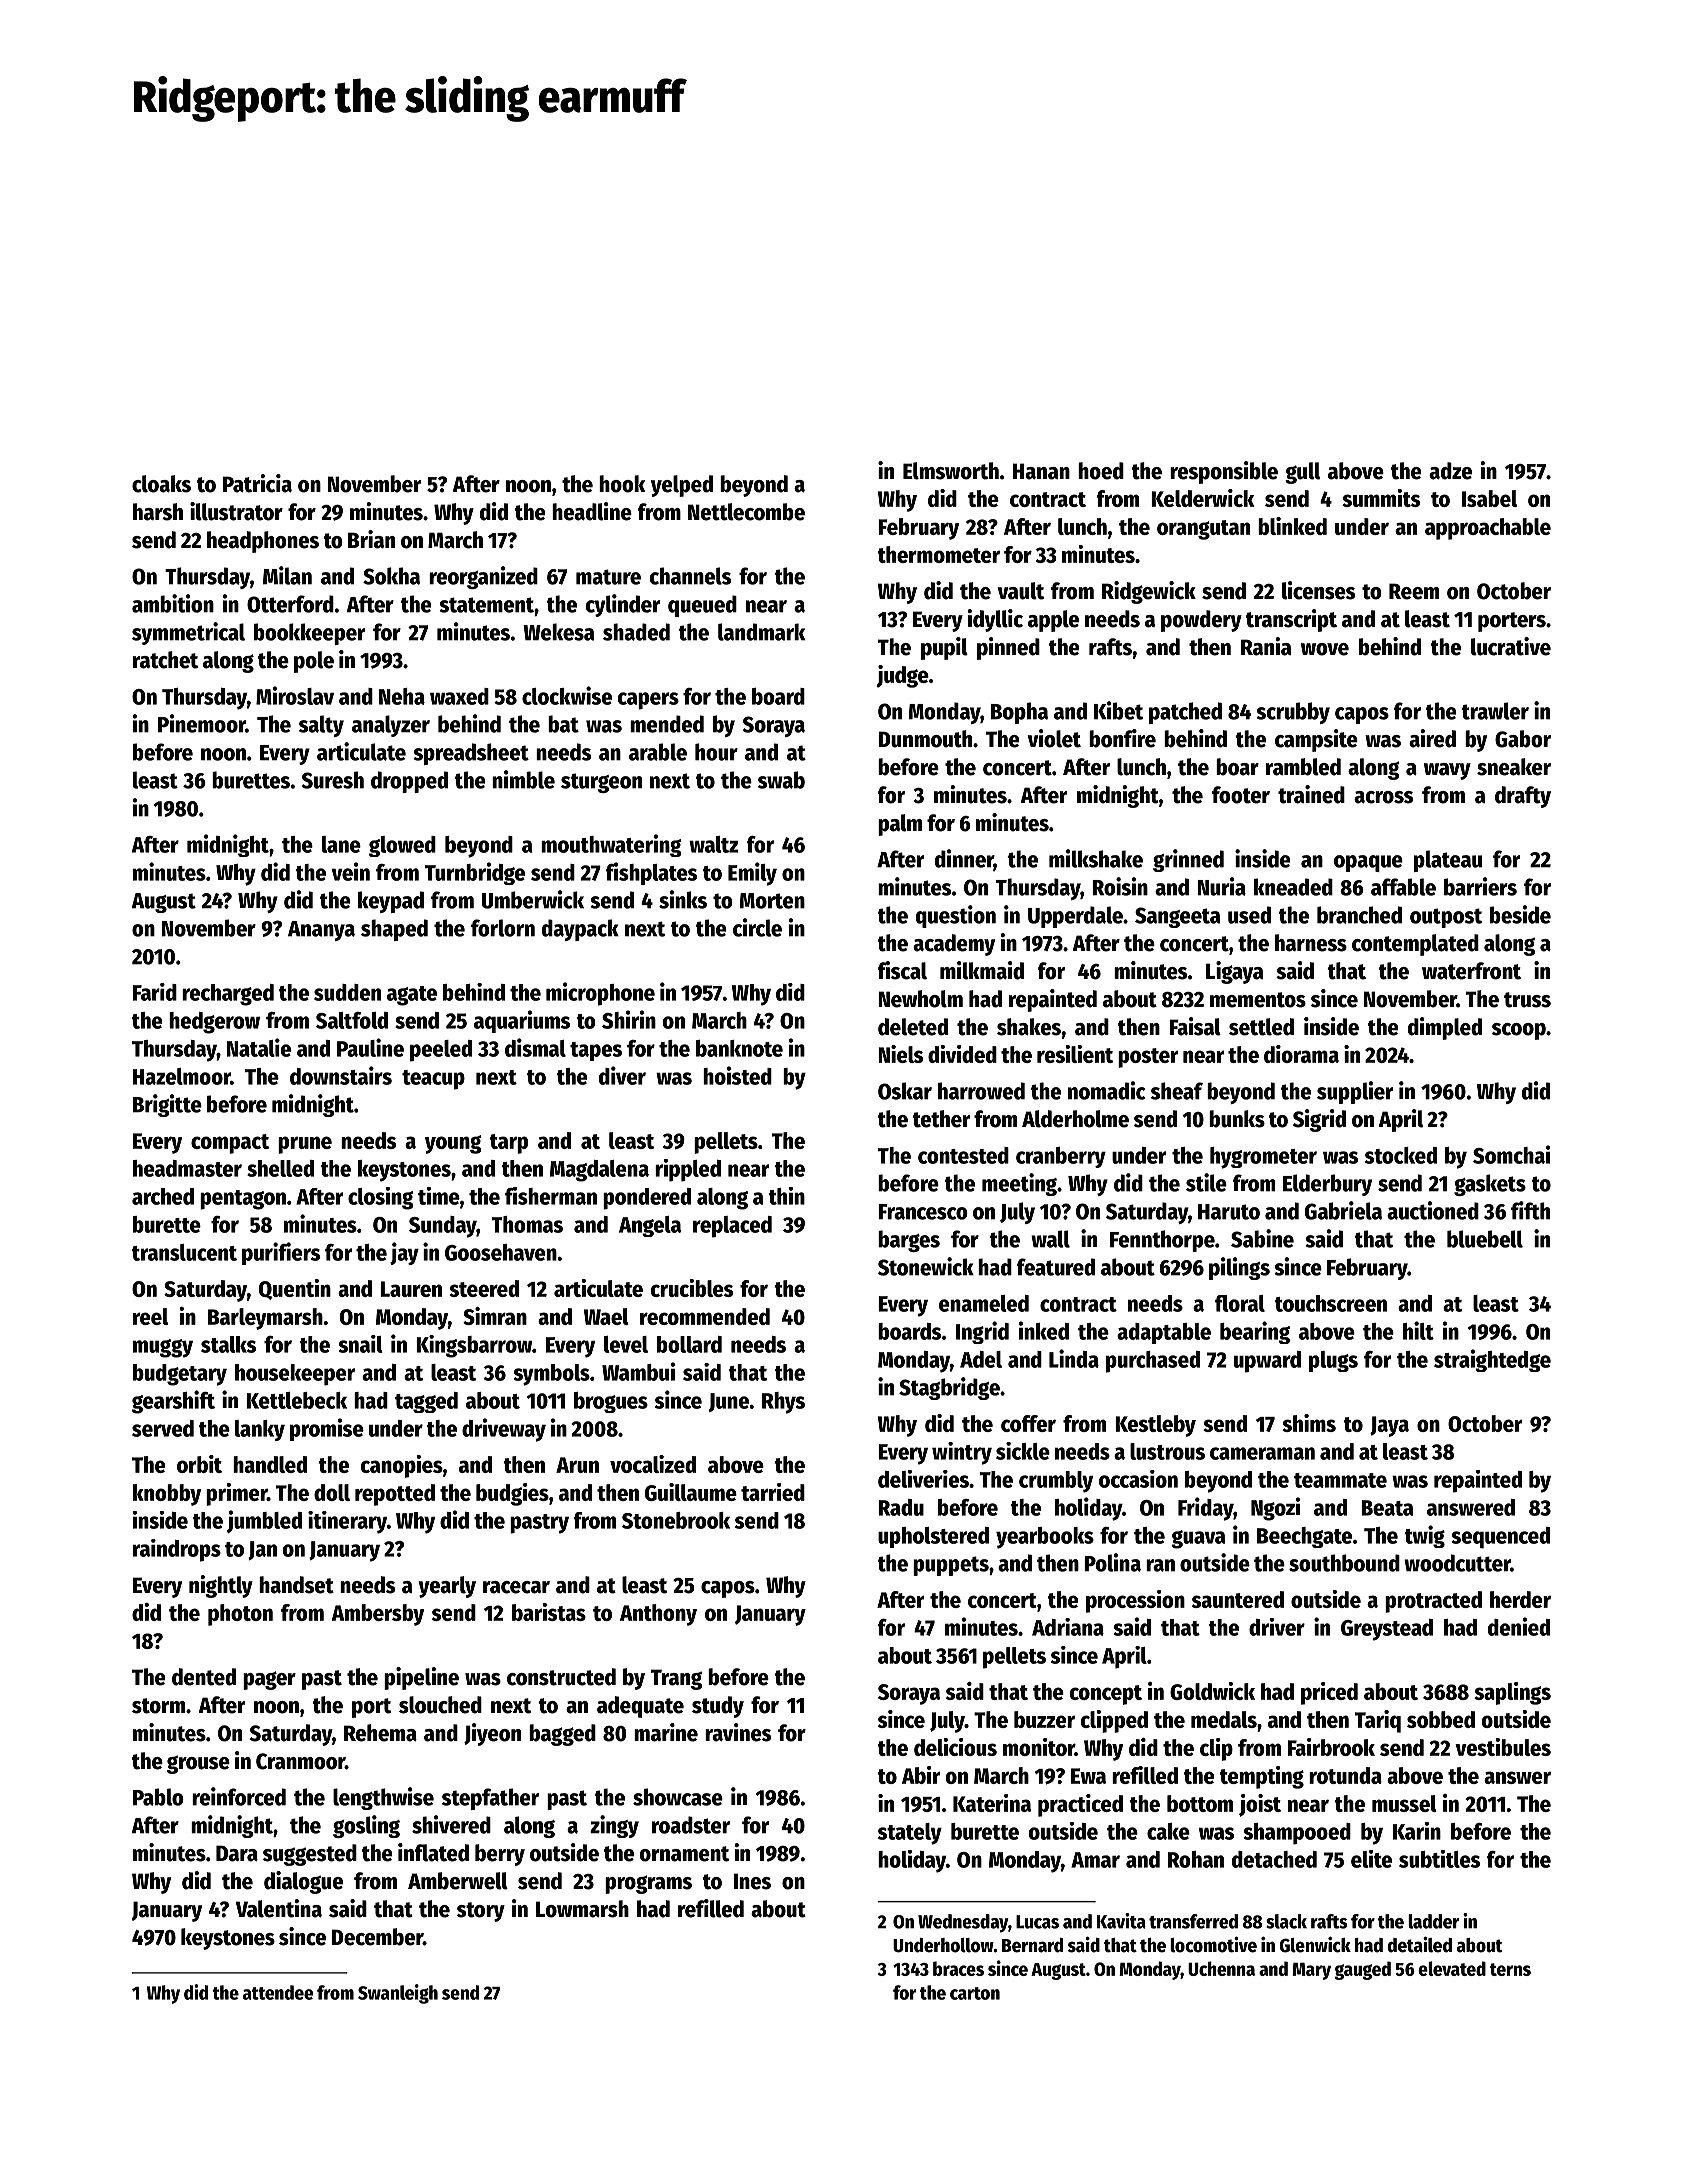  I want to click on Dara, so click(237, 1853).
